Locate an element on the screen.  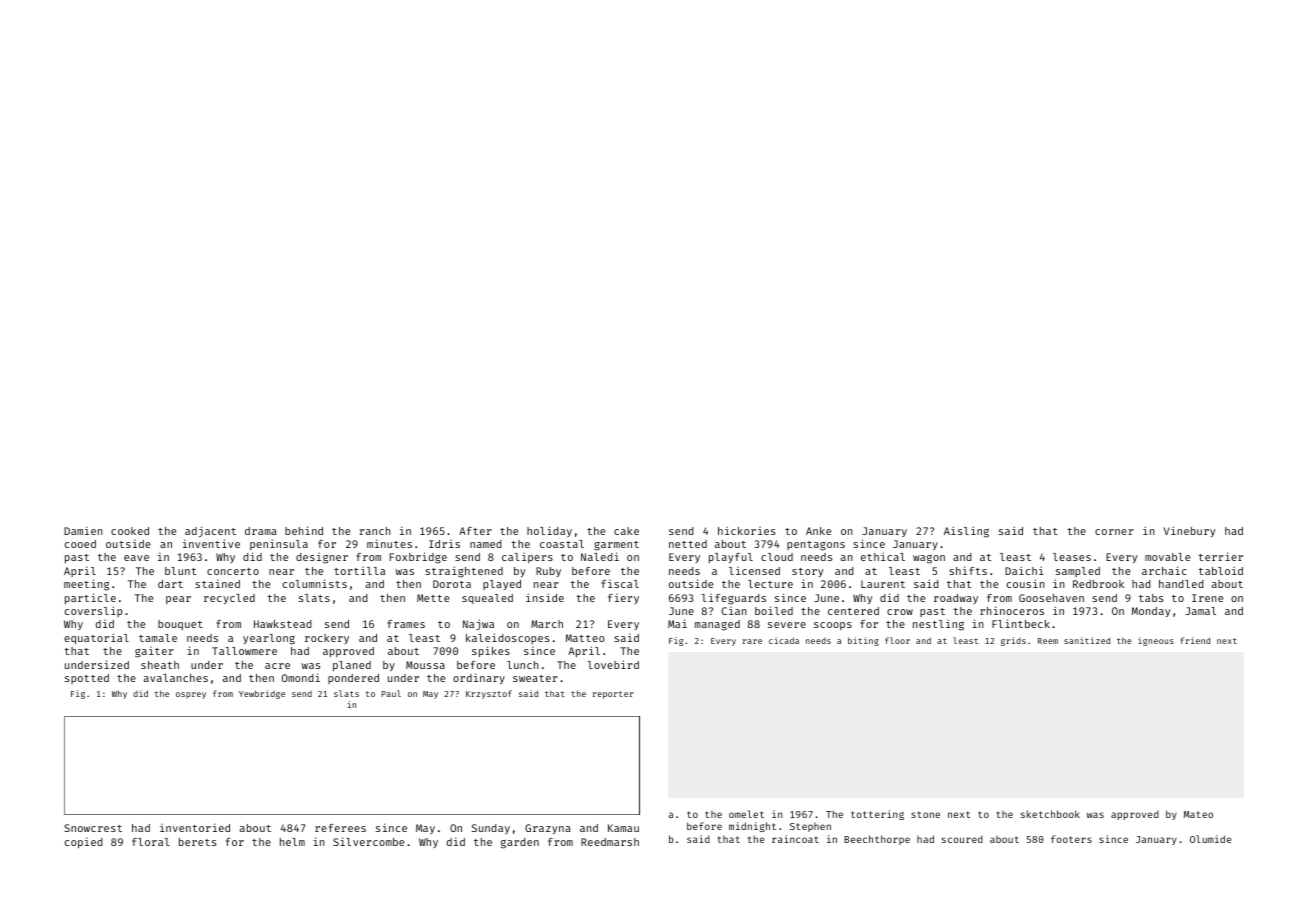
reporter is located at coordinates (613, 695).
